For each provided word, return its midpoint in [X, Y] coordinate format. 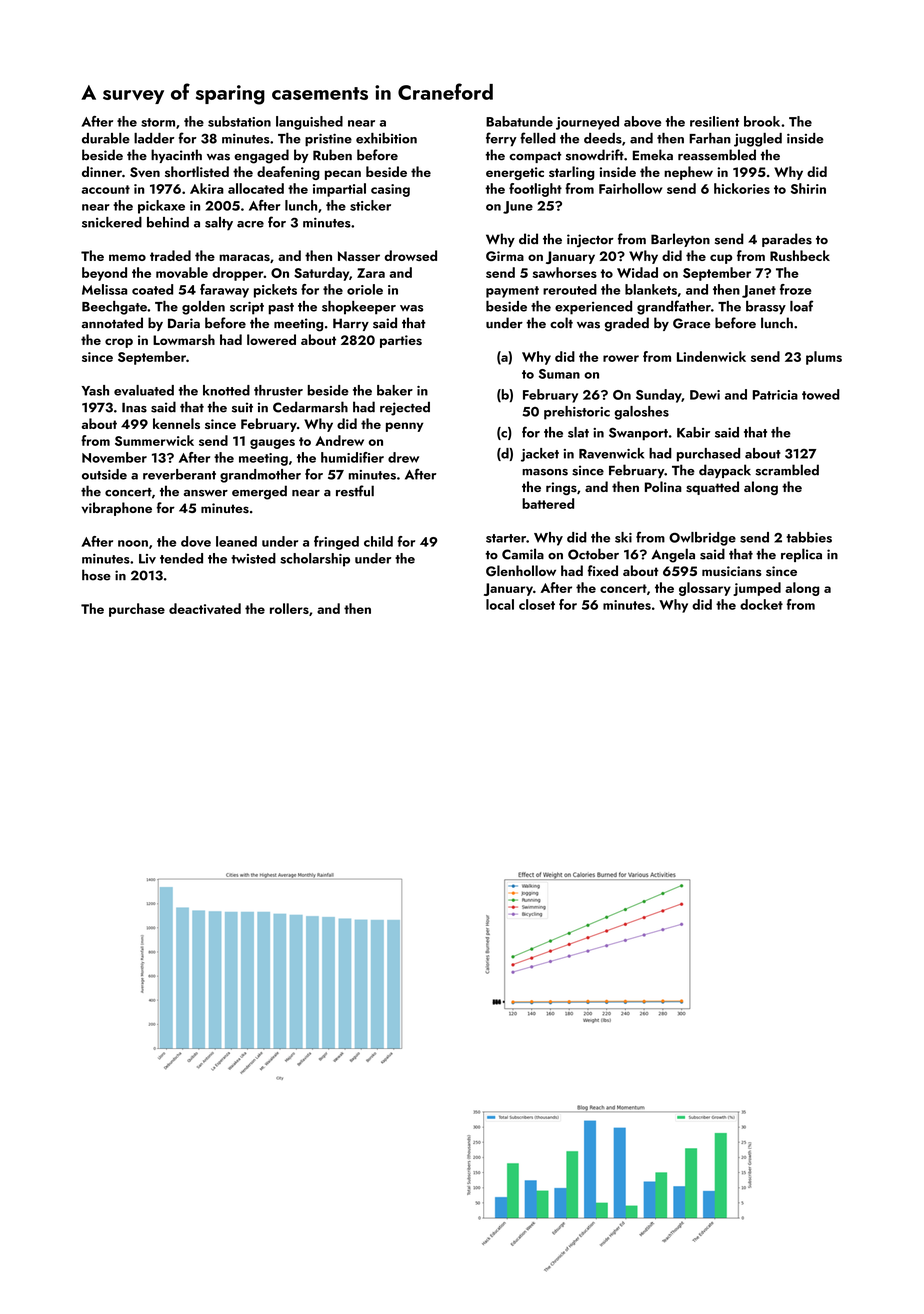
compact [535, 157]
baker [395, 390]
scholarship [315, 560]
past [281, 309]
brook [762, 121]
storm [158, 122]
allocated [256, 188]
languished [309, 123]
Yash [95, 390]
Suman [559, 374]
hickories [742, 188]
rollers [289, 608]
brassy [766, 308]
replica [801, 555]
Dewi [705, 395]
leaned [236, 541]
